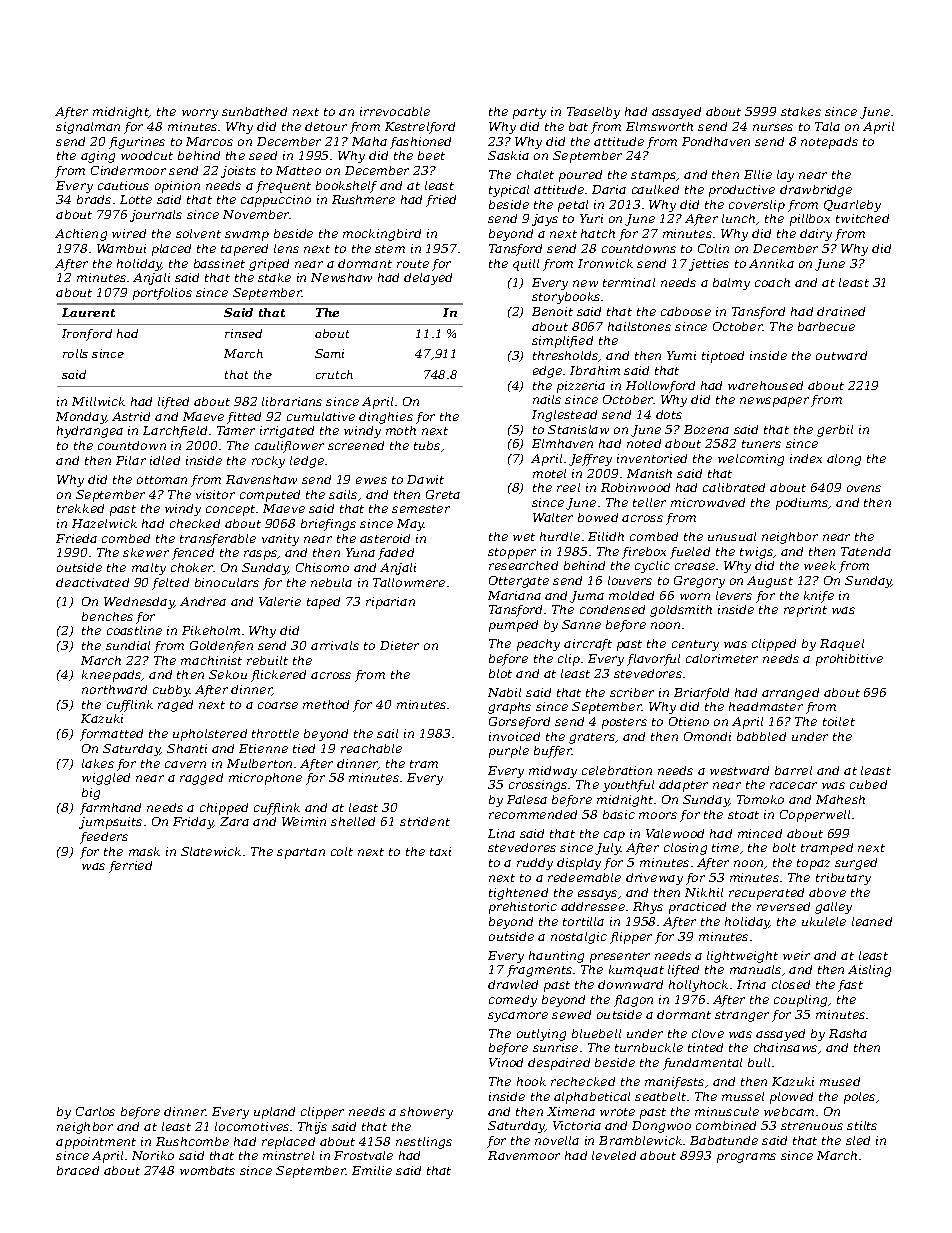 This page has height=1233, width=952. Describe the element at coordinates (80, 508) in the page. I see `trekked` at that location.
